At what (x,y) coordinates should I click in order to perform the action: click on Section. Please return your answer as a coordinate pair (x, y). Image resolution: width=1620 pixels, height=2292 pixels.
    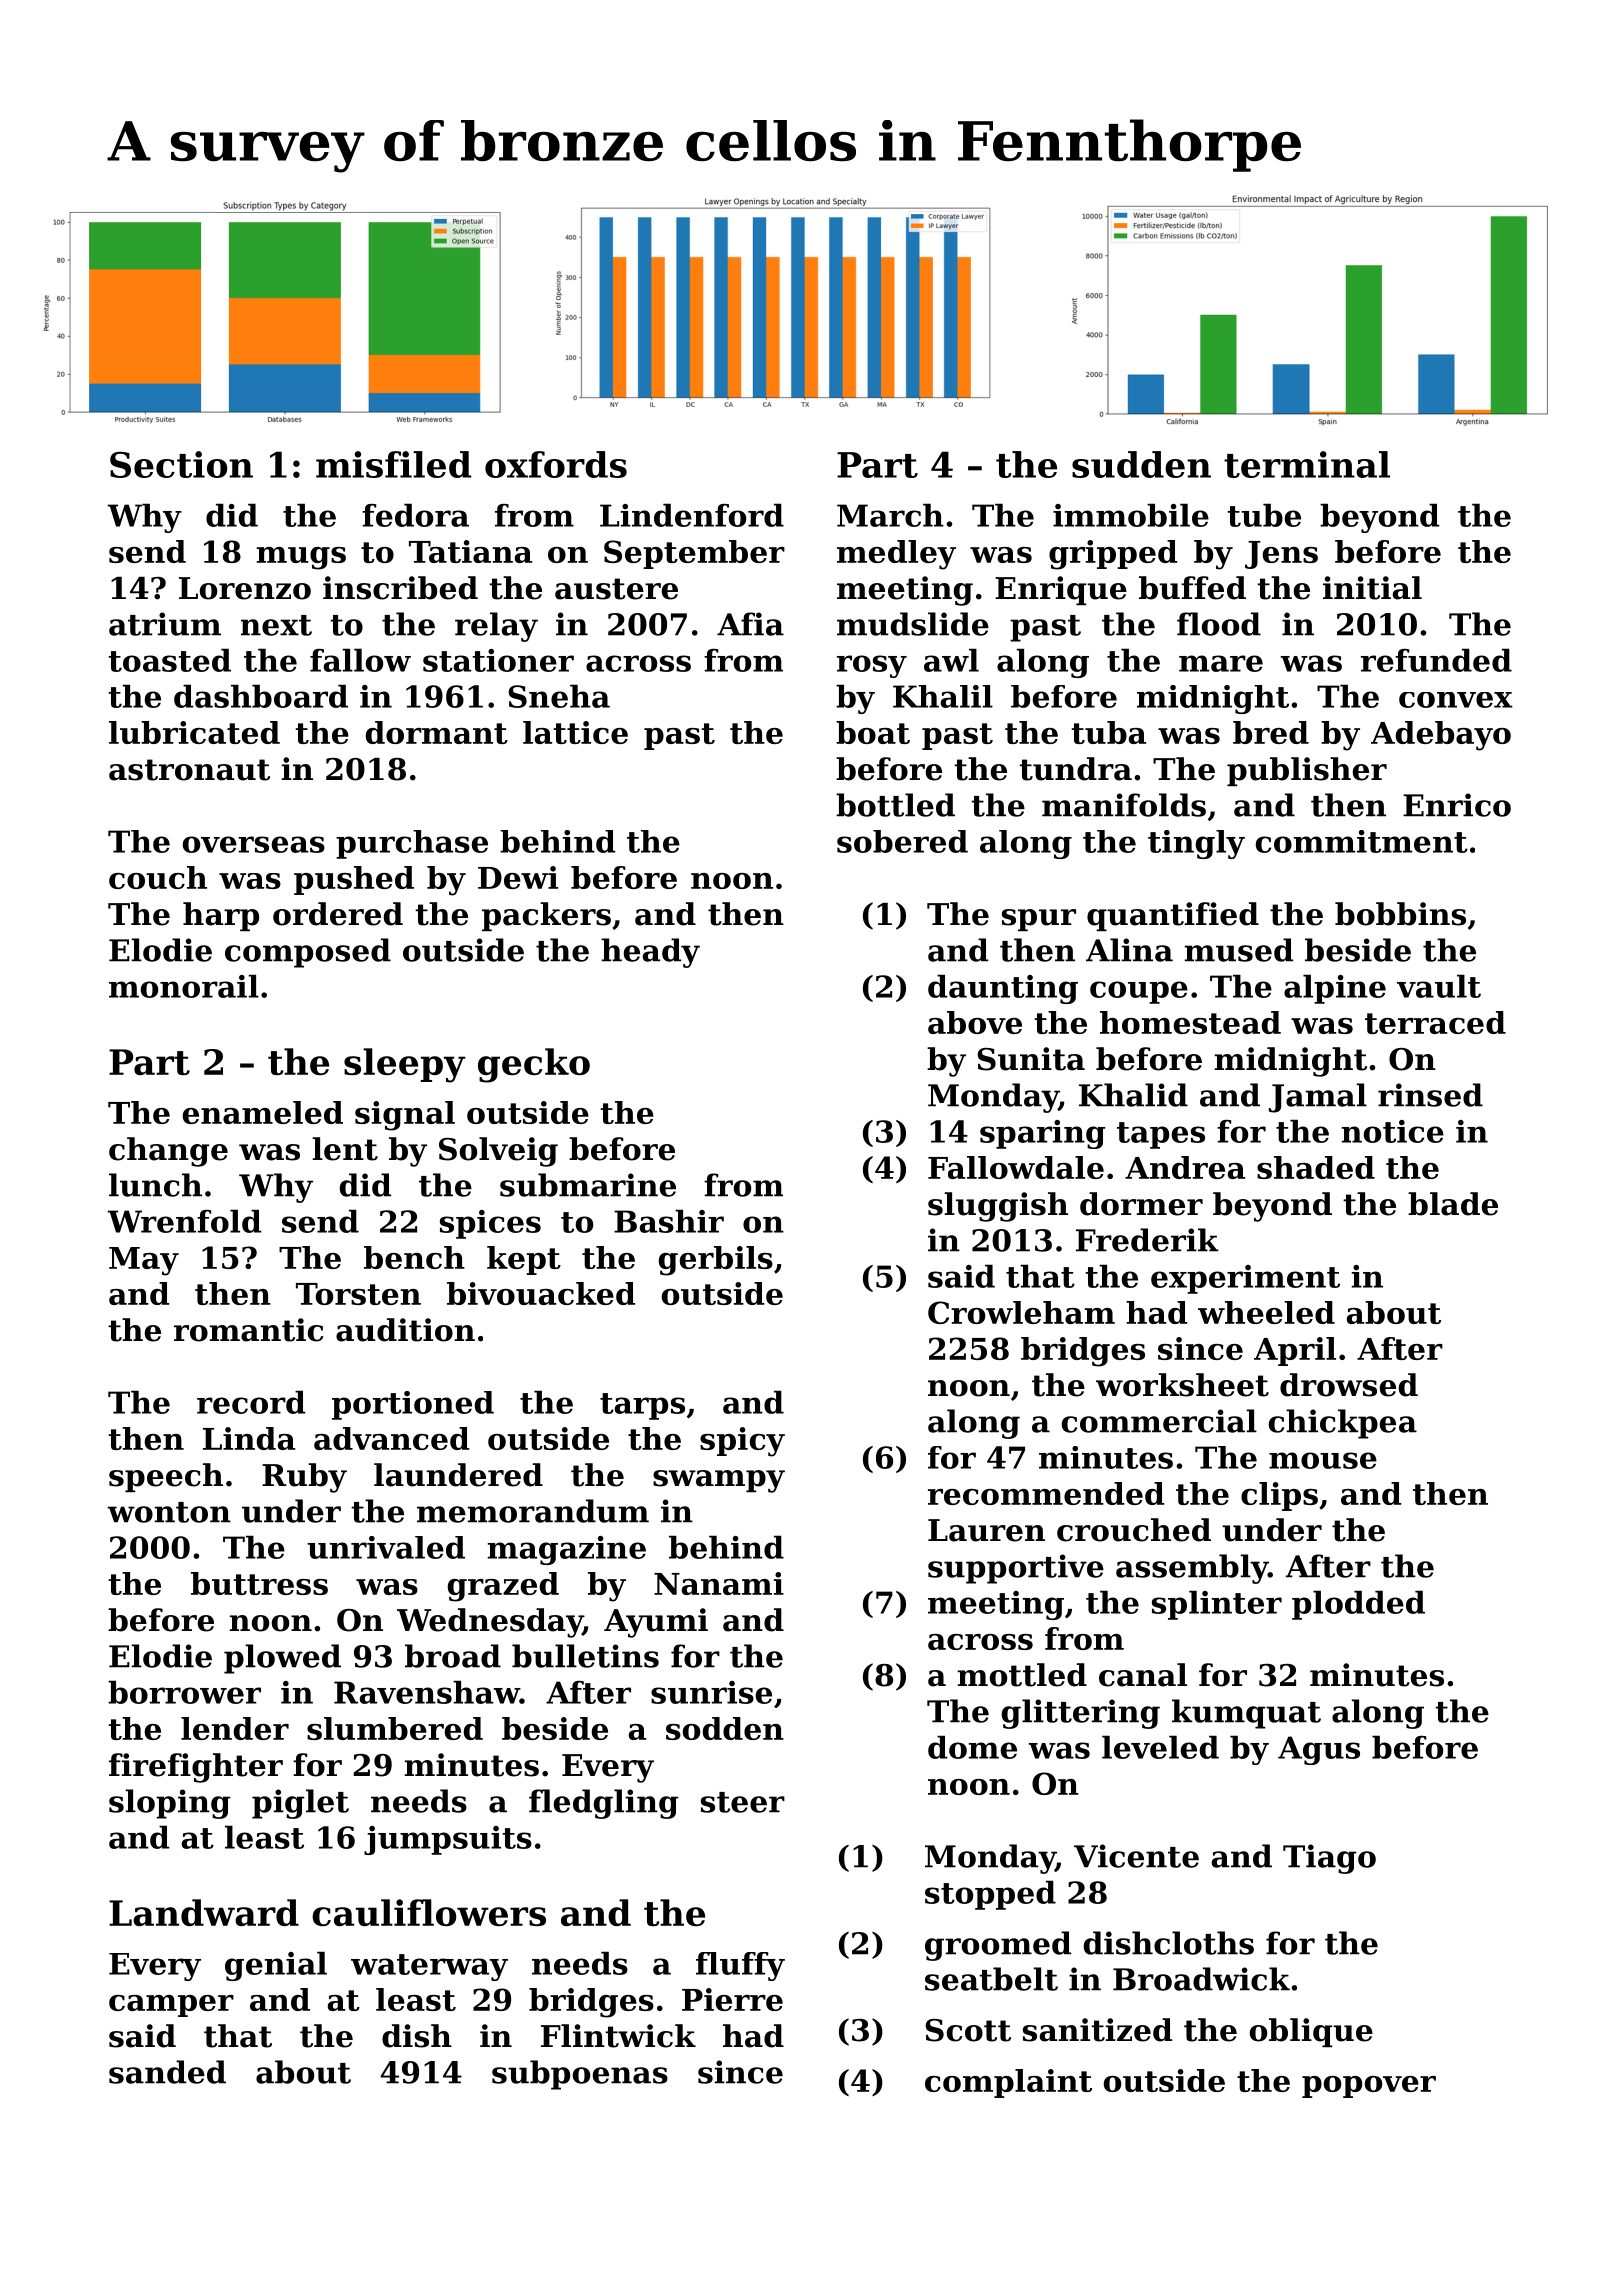
    Looking at the image, I should click on (181, 464).
